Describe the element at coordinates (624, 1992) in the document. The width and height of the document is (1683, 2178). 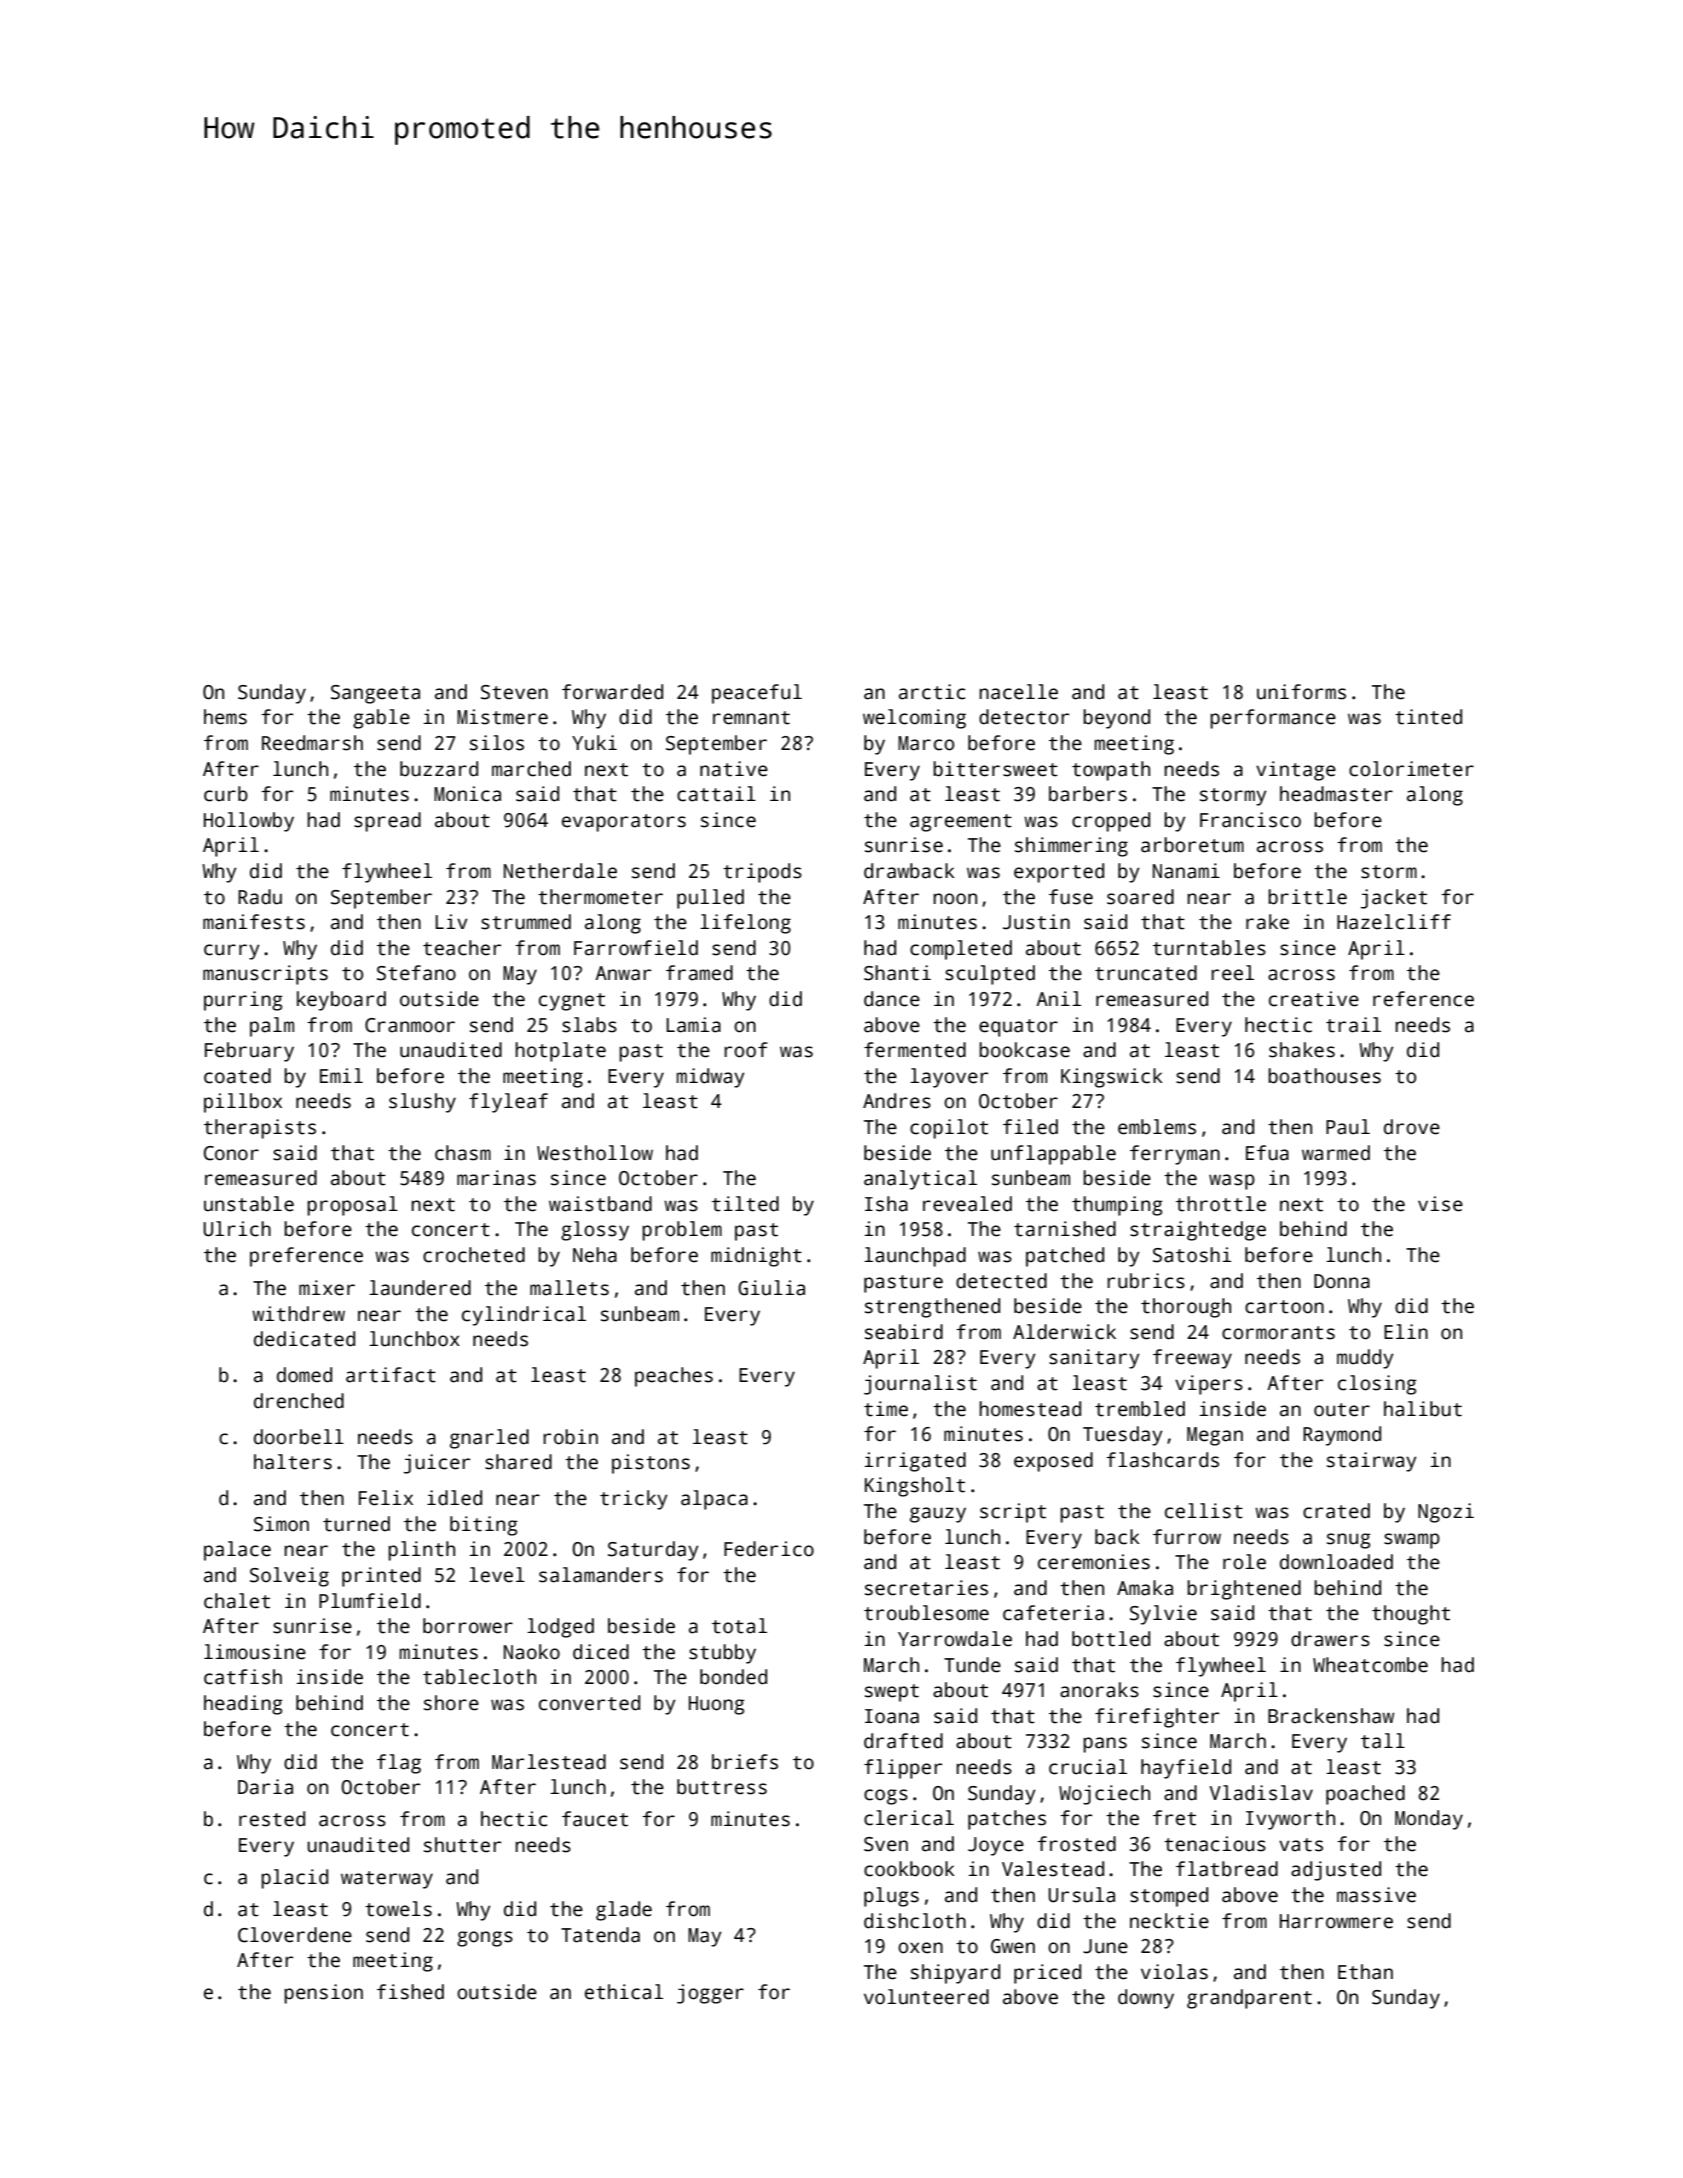
I see `ethical` at that location.
